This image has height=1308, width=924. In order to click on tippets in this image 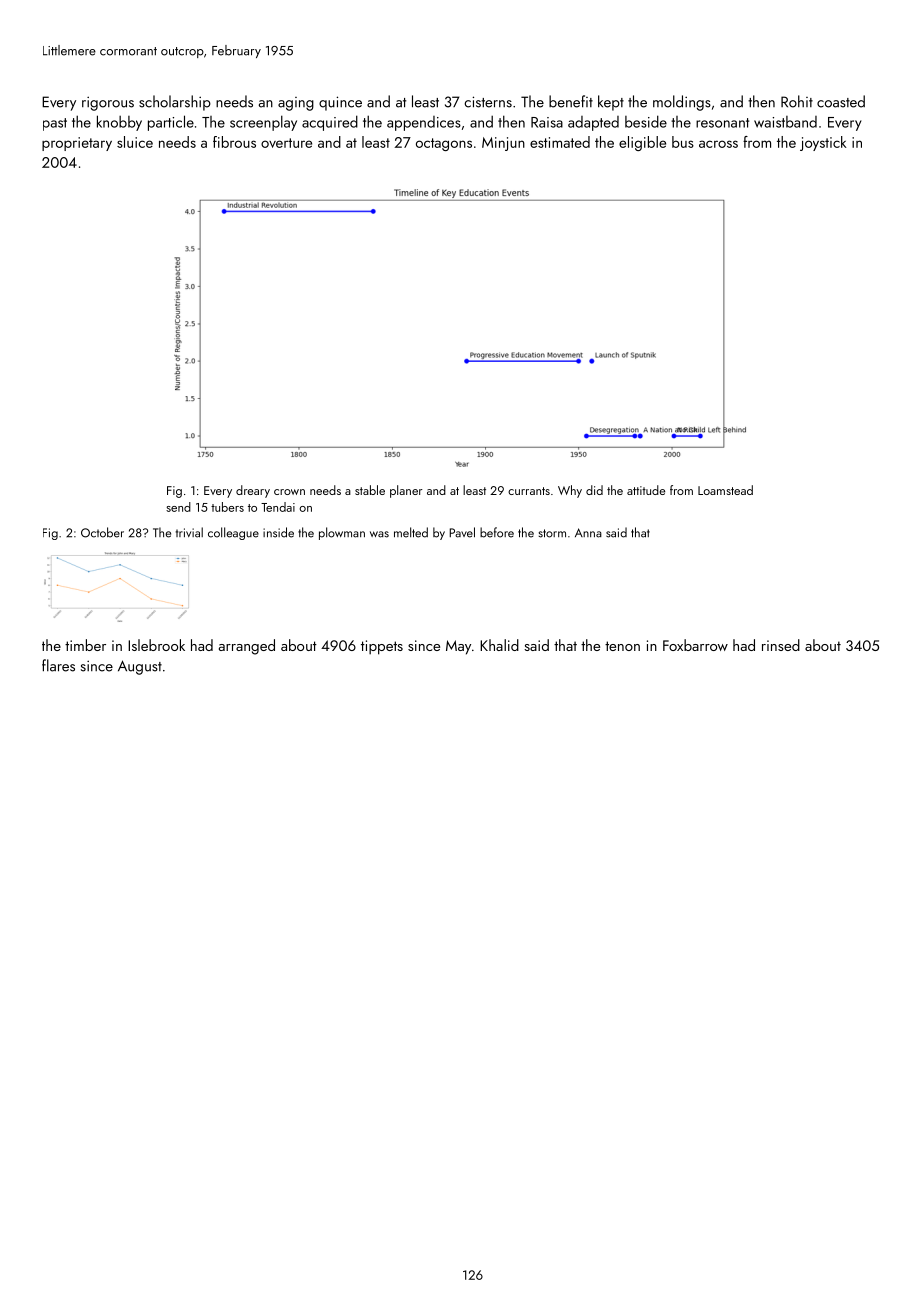, I will do `click(382, 647)`.
